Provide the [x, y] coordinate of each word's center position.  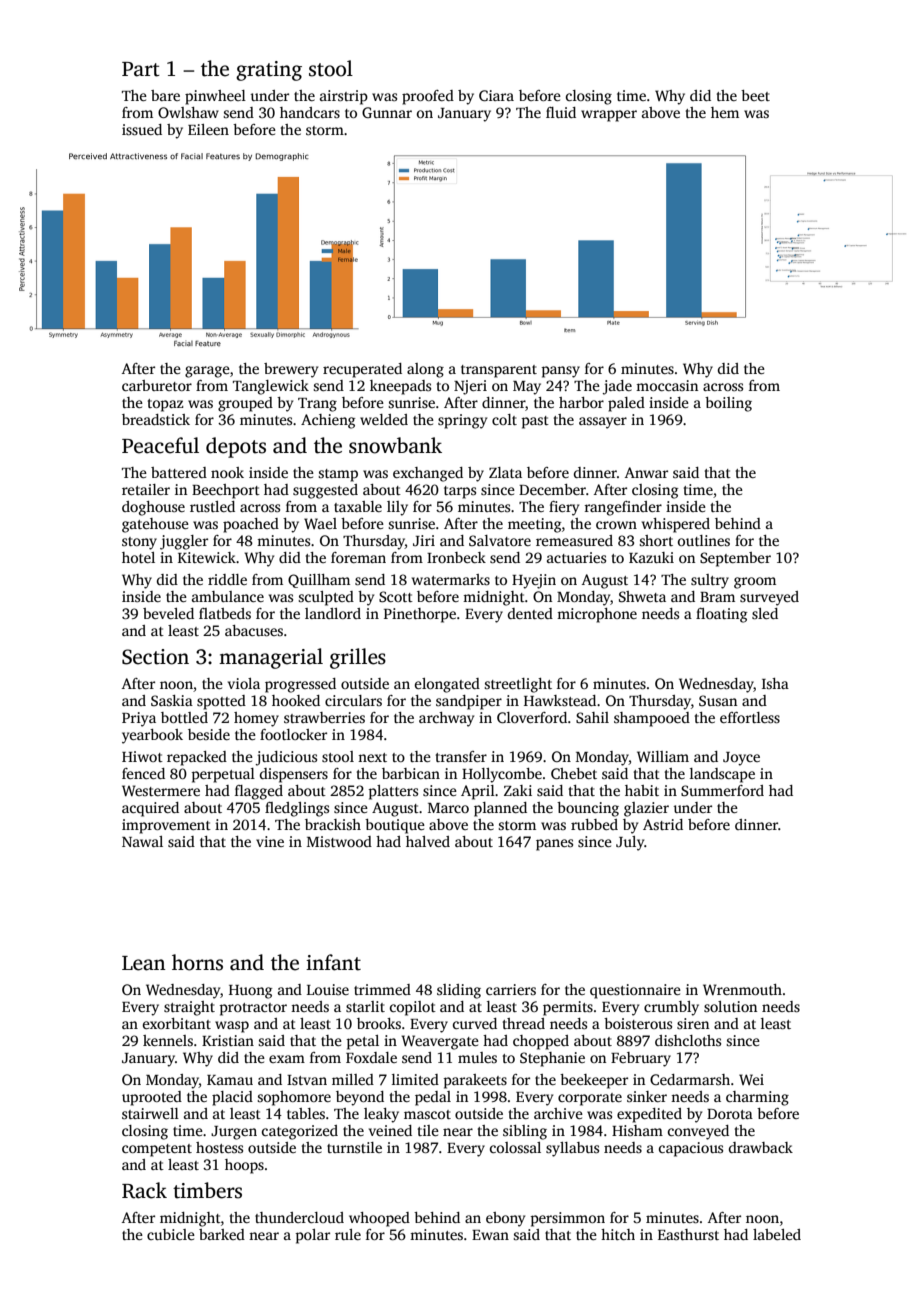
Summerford [722, 790]
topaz [166, 405]
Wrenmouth [742, 989]
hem [725, 112]
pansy [560, 372]
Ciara [496, 95]
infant [333, 962]
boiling [728, 404]
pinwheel [215, 97]
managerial [271, 658]
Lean [144, 963]
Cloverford [532, 717]
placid [232, 1098]
